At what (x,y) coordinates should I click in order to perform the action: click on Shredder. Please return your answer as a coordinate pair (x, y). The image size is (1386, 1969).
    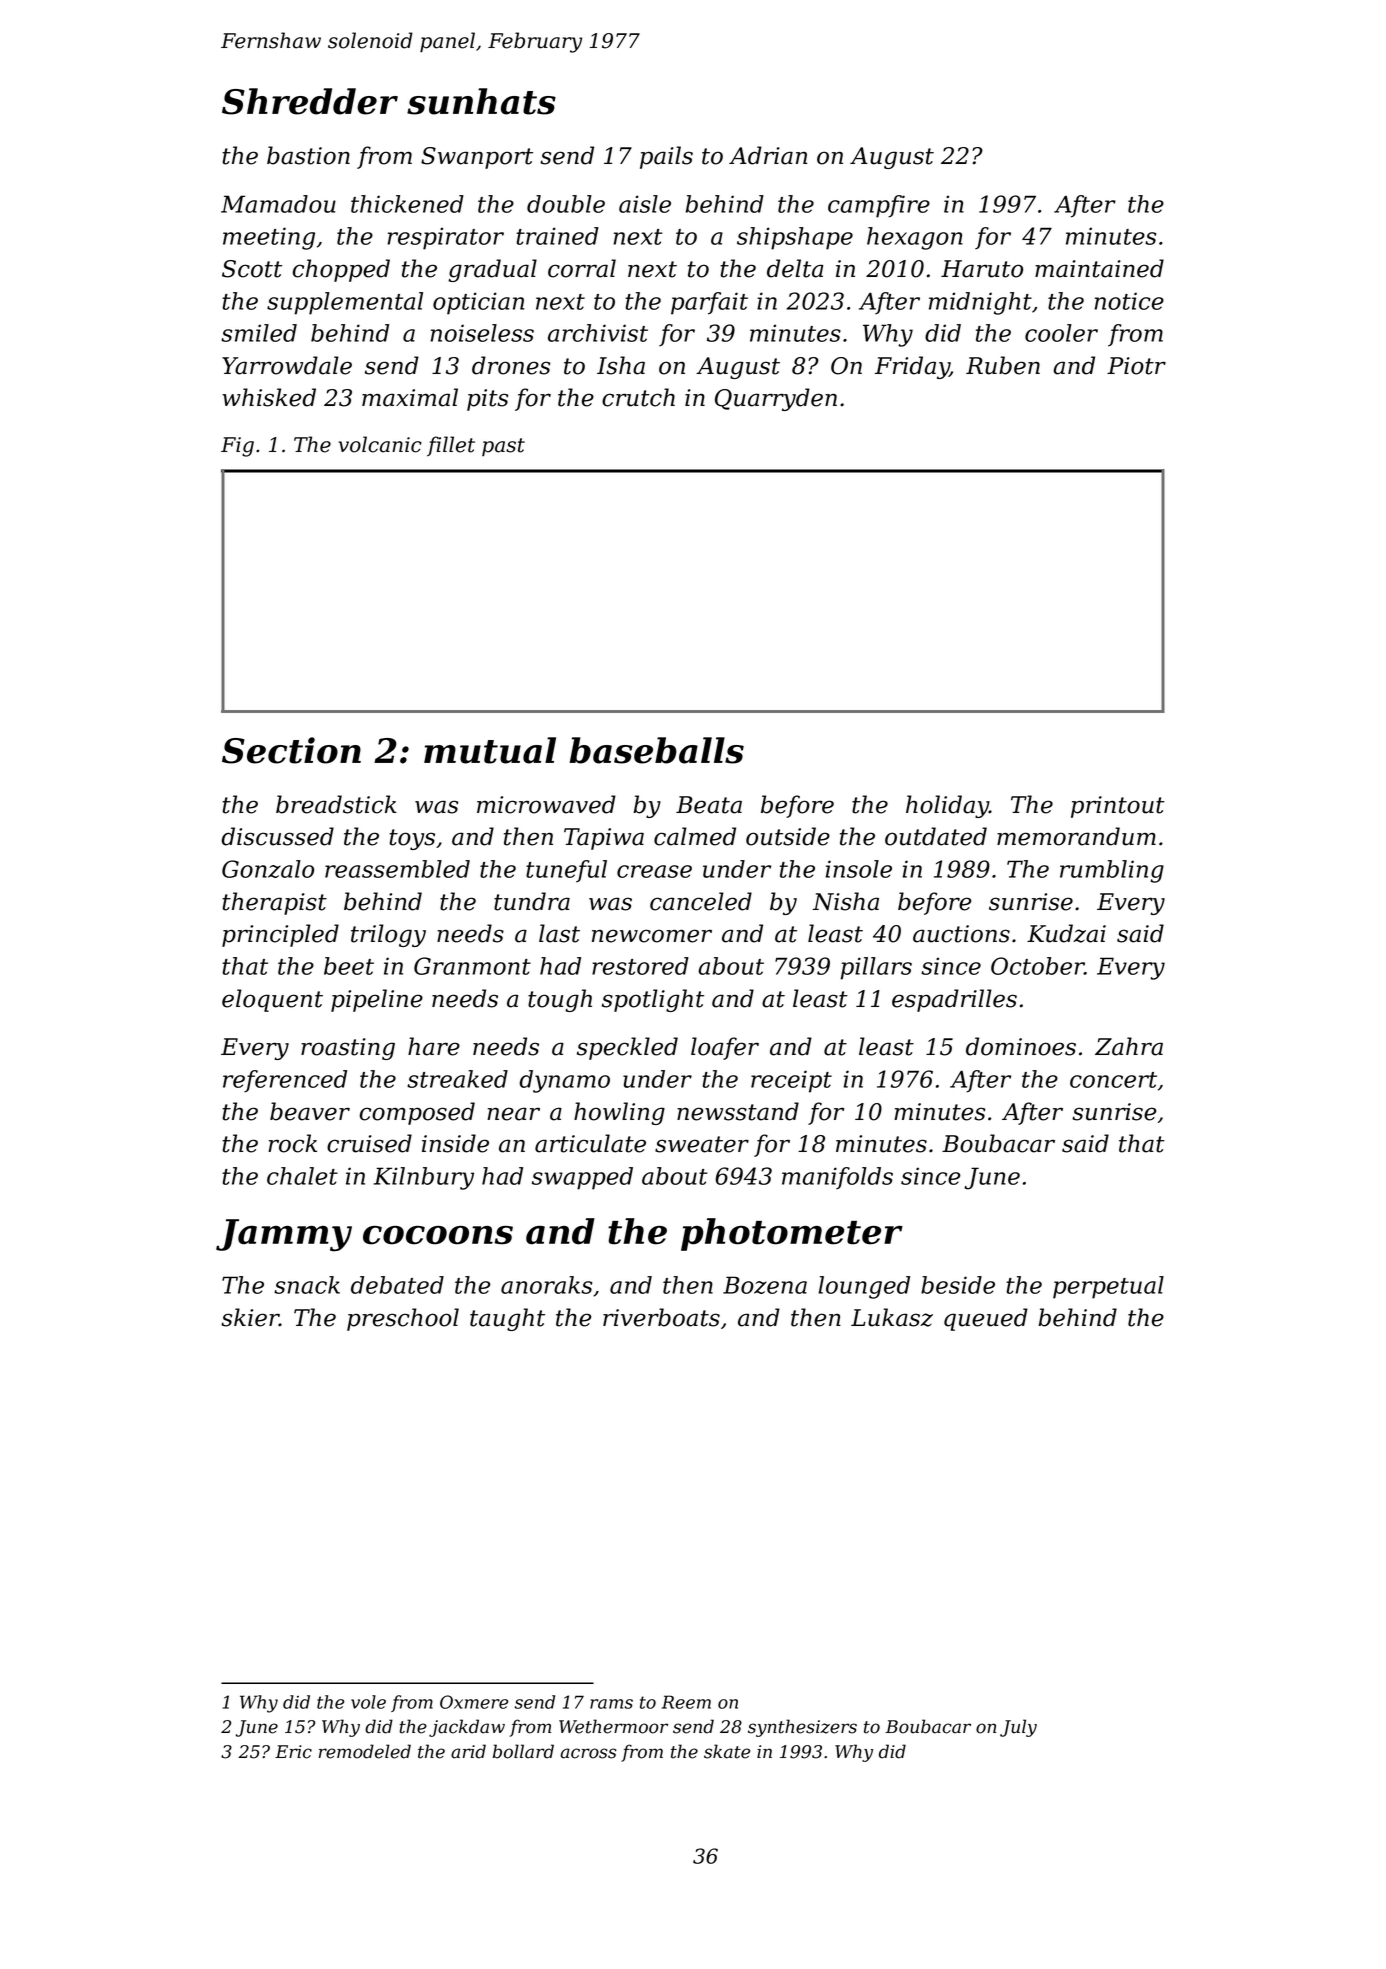
    Looking at the image, I should click on (310, 101).
